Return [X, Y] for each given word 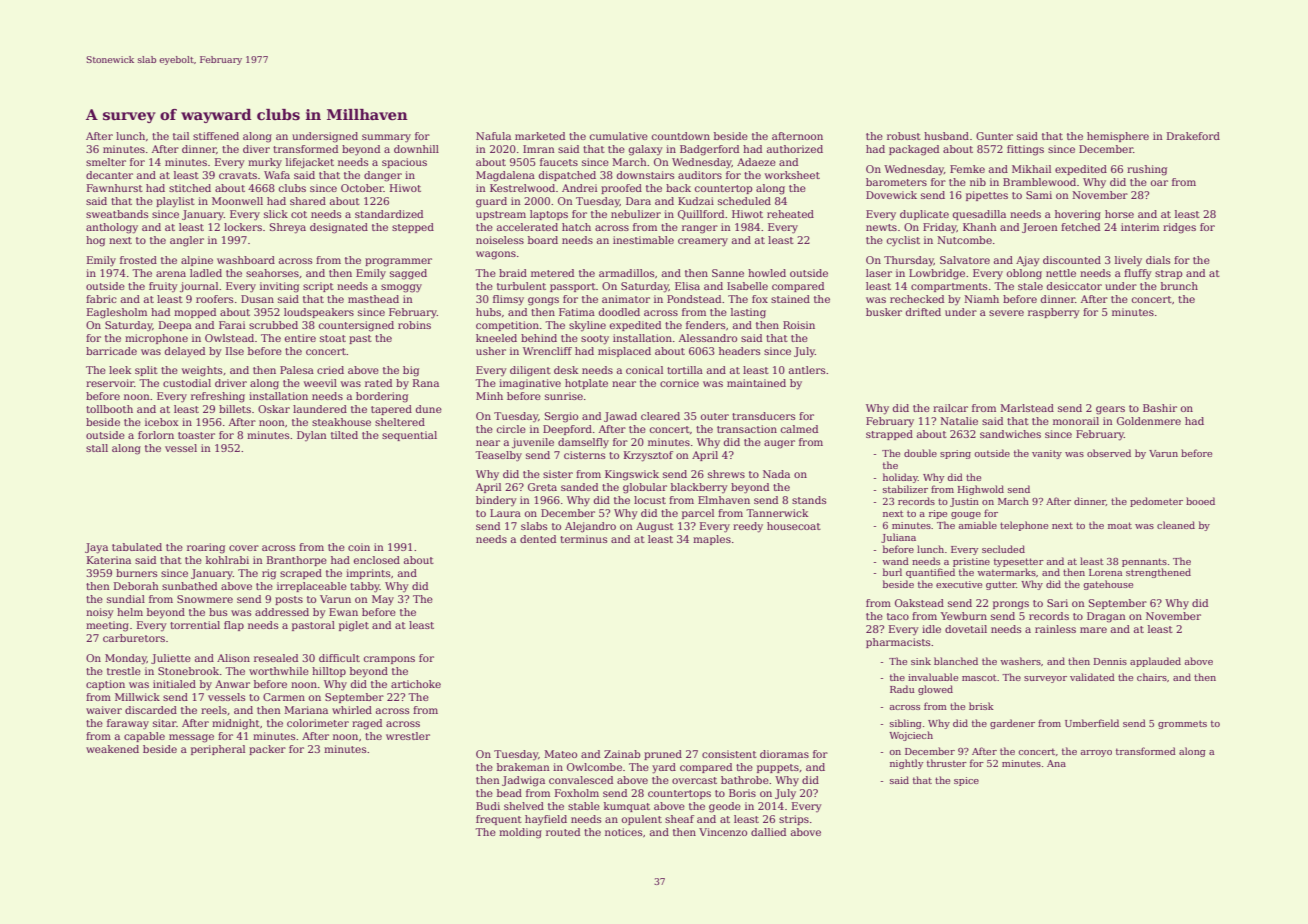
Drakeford [1193, 136]
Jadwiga [523, 781]
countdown [681, 136]
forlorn [156, 435]
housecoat [794, 526]
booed [1200, 501]
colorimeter [318, 723]
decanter [109, 175]
